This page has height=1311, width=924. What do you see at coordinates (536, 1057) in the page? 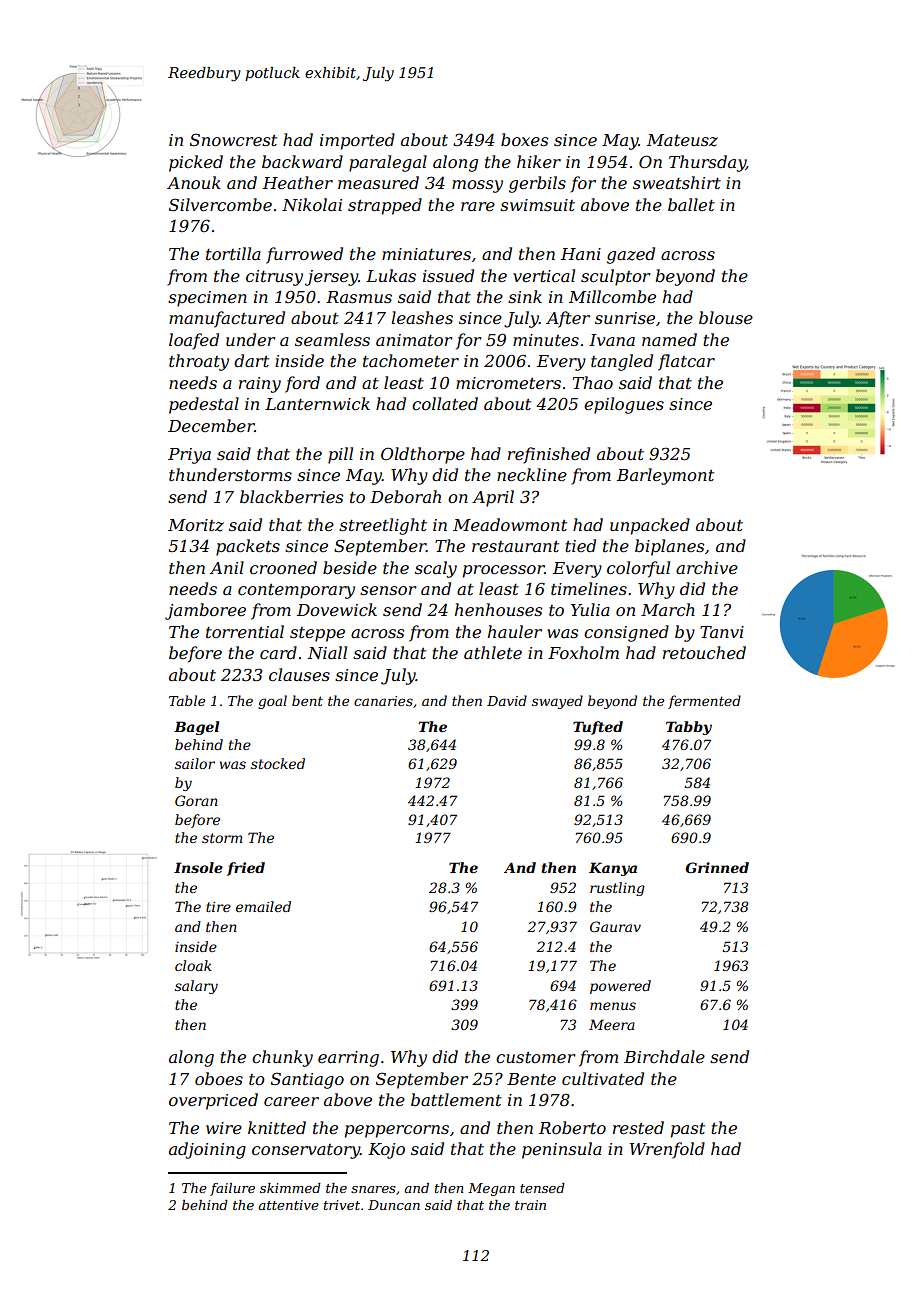
I see `customer` at bounding box center [536, 1057].
